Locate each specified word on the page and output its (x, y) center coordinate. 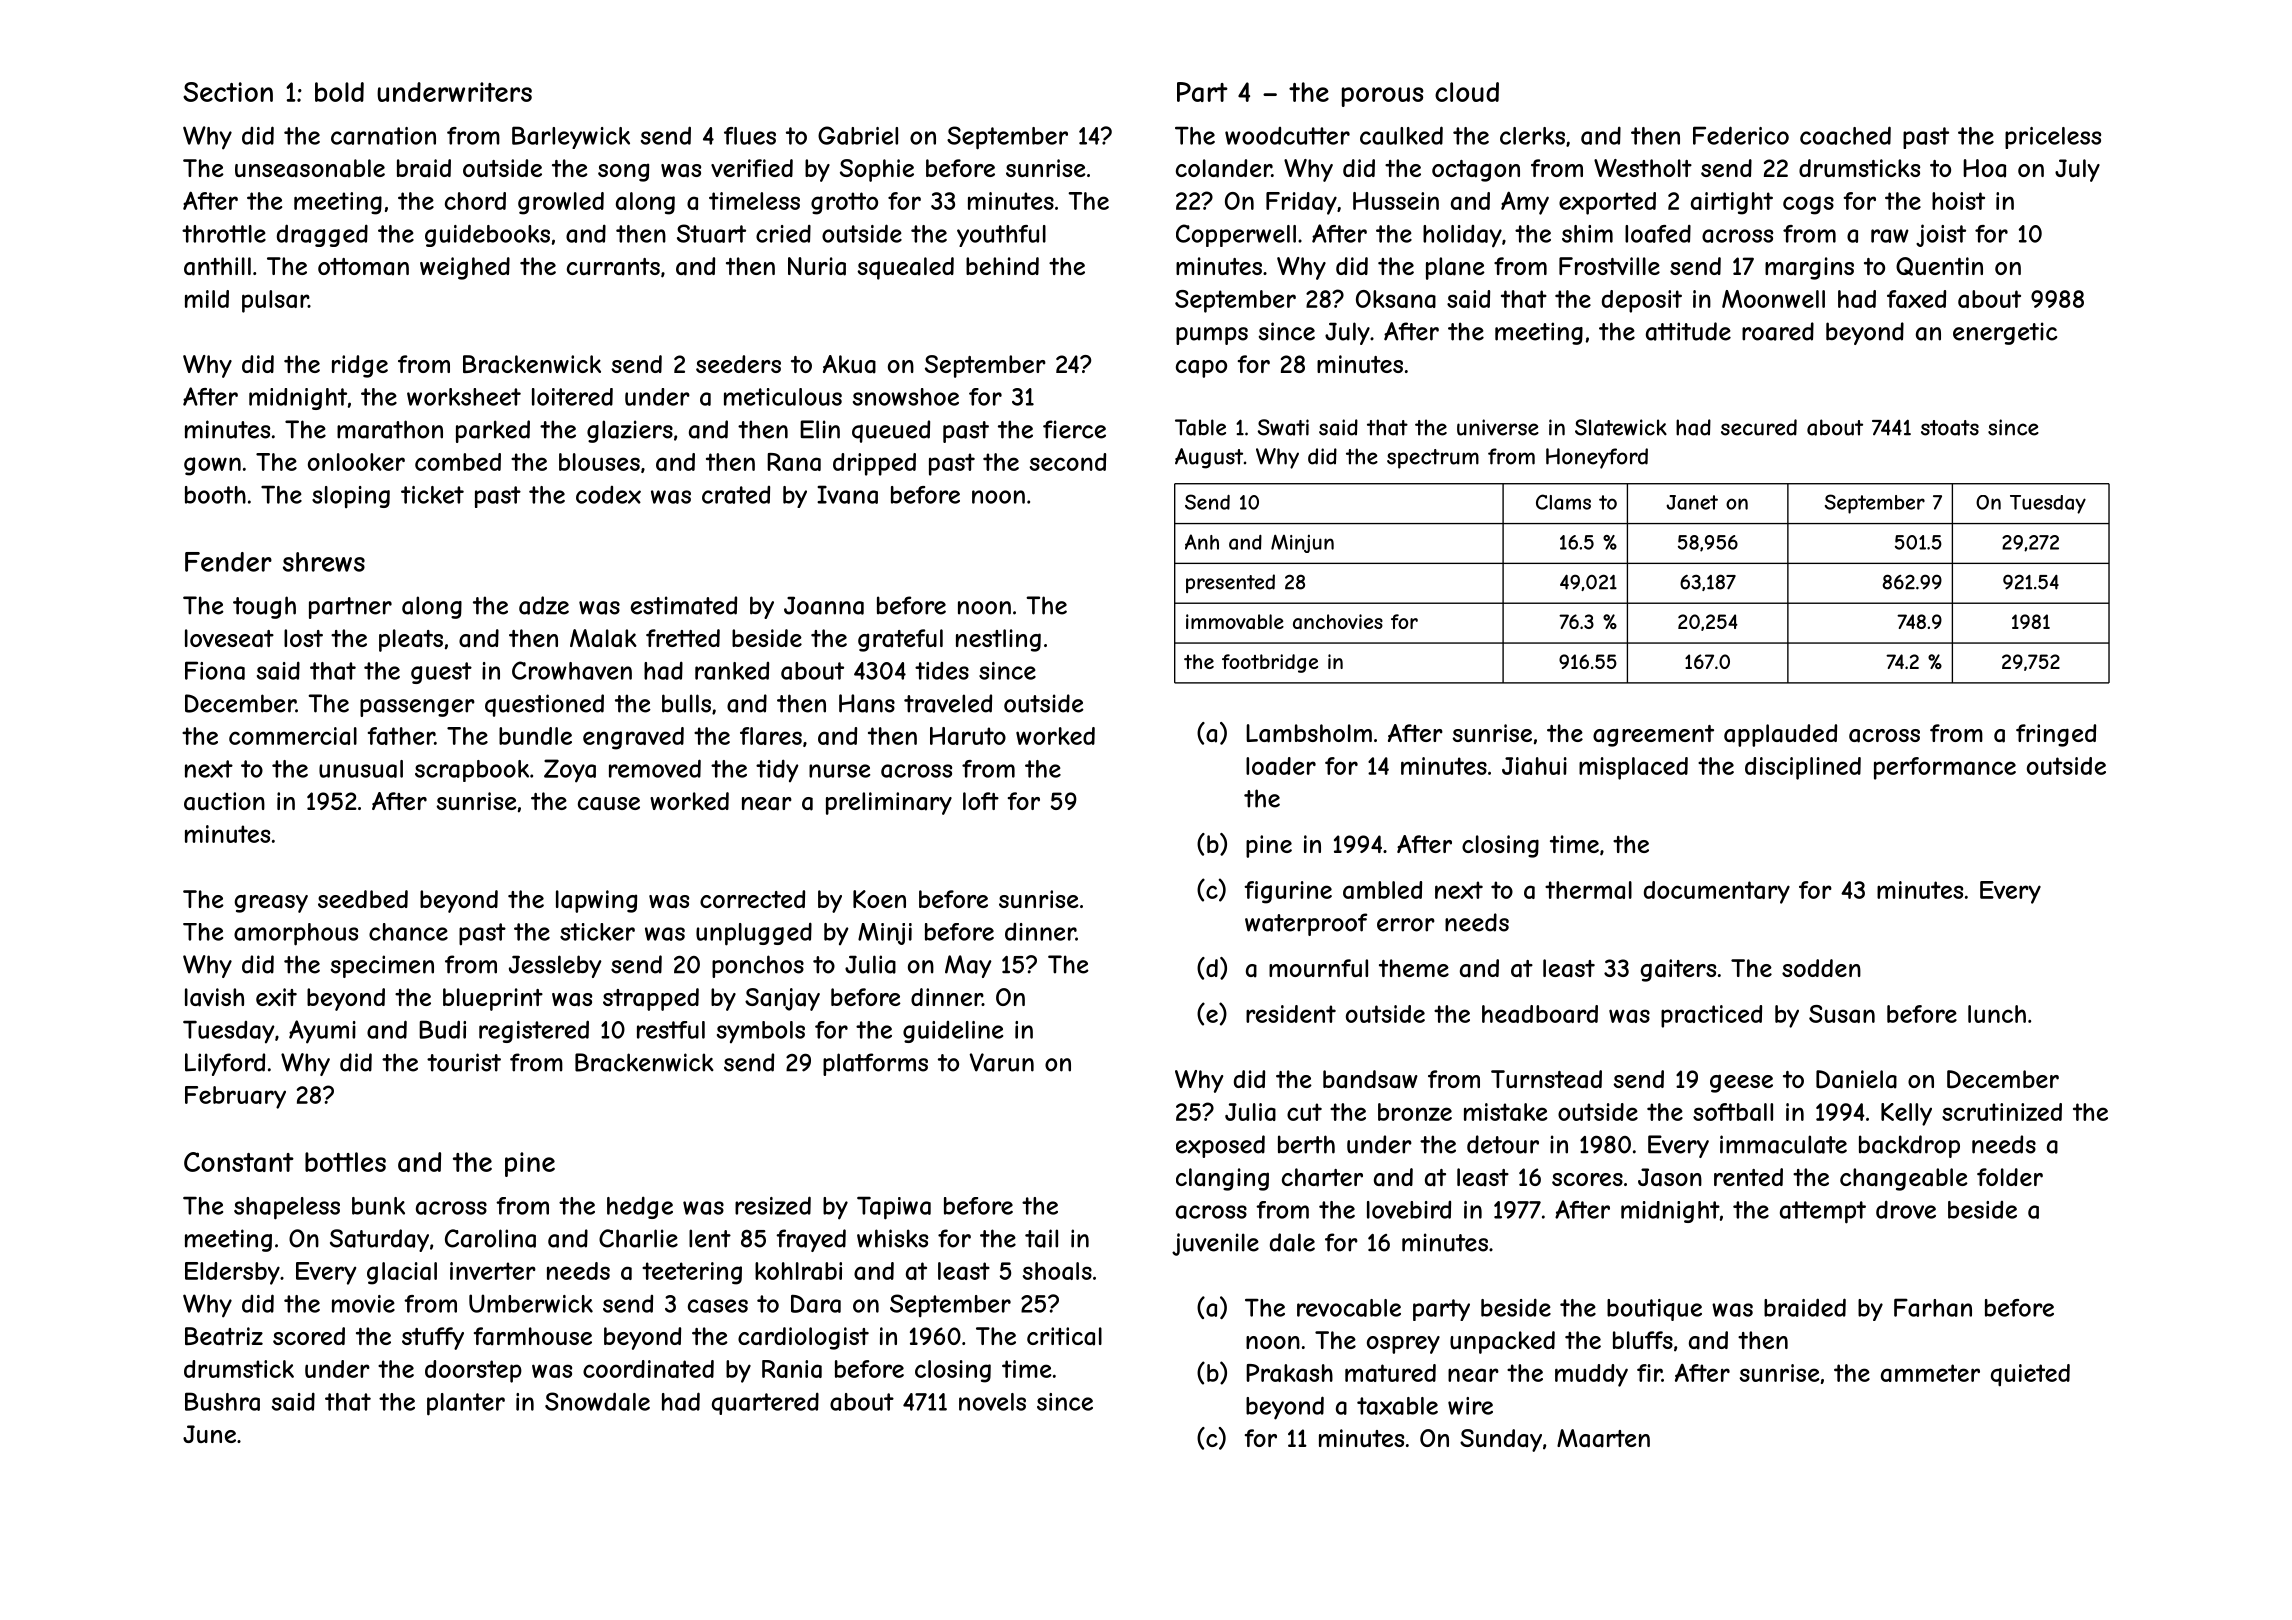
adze (544, 605)
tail (1041, 1238)
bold (339, 92)
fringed (2056, 735)
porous (1382, 97)
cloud (1467, 92)
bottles (345, 1162)
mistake (1505, 1112)
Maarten (1603, 1438)
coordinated (648, 1369)
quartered (765, 1403)
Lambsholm (1309, 733)
